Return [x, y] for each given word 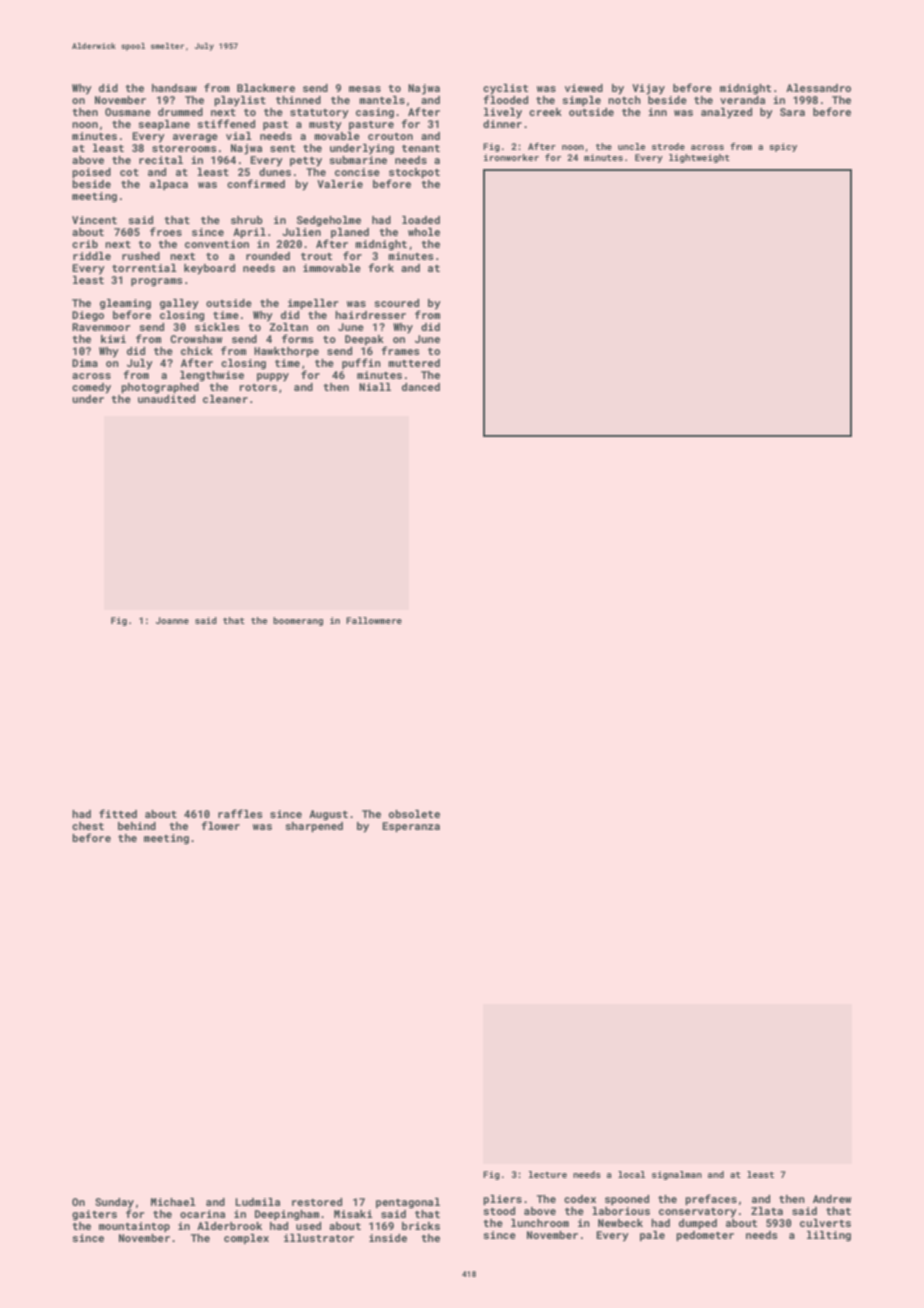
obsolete [414, 814]
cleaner [225, 399]
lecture [548, 1174]
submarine [358, 160]
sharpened [314, 827]
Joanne [172, 620]
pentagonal [408, 1203]
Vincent [94, 220]
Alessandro [818, 88]
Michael [173, 1202]
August [328, 815]
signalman [677, 1175]
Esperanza [411, 827]
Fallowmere [374, 620]
